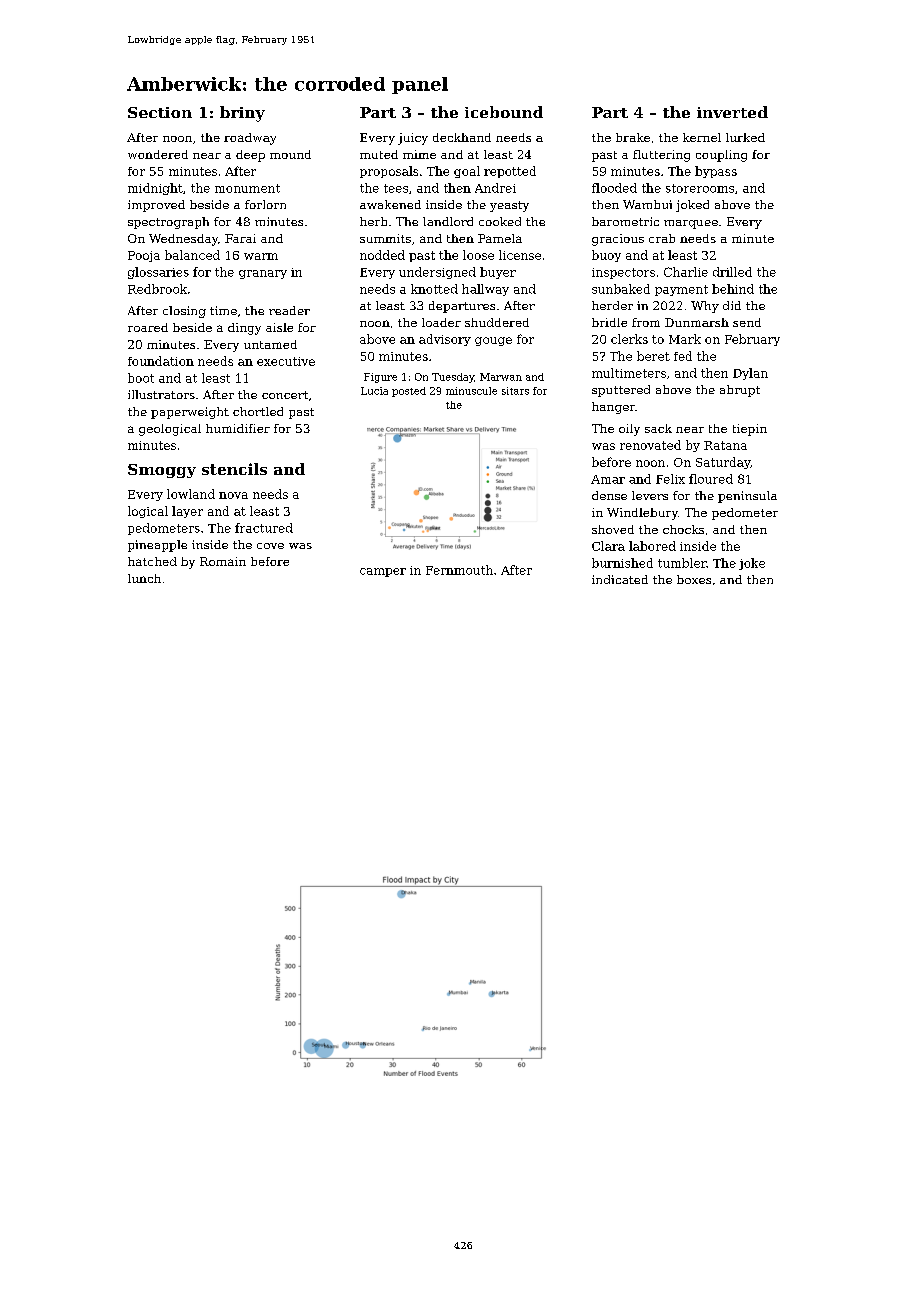  Describe the element at coordinates (190, 413) in the screenshot. I see `paperweight` at that location.
